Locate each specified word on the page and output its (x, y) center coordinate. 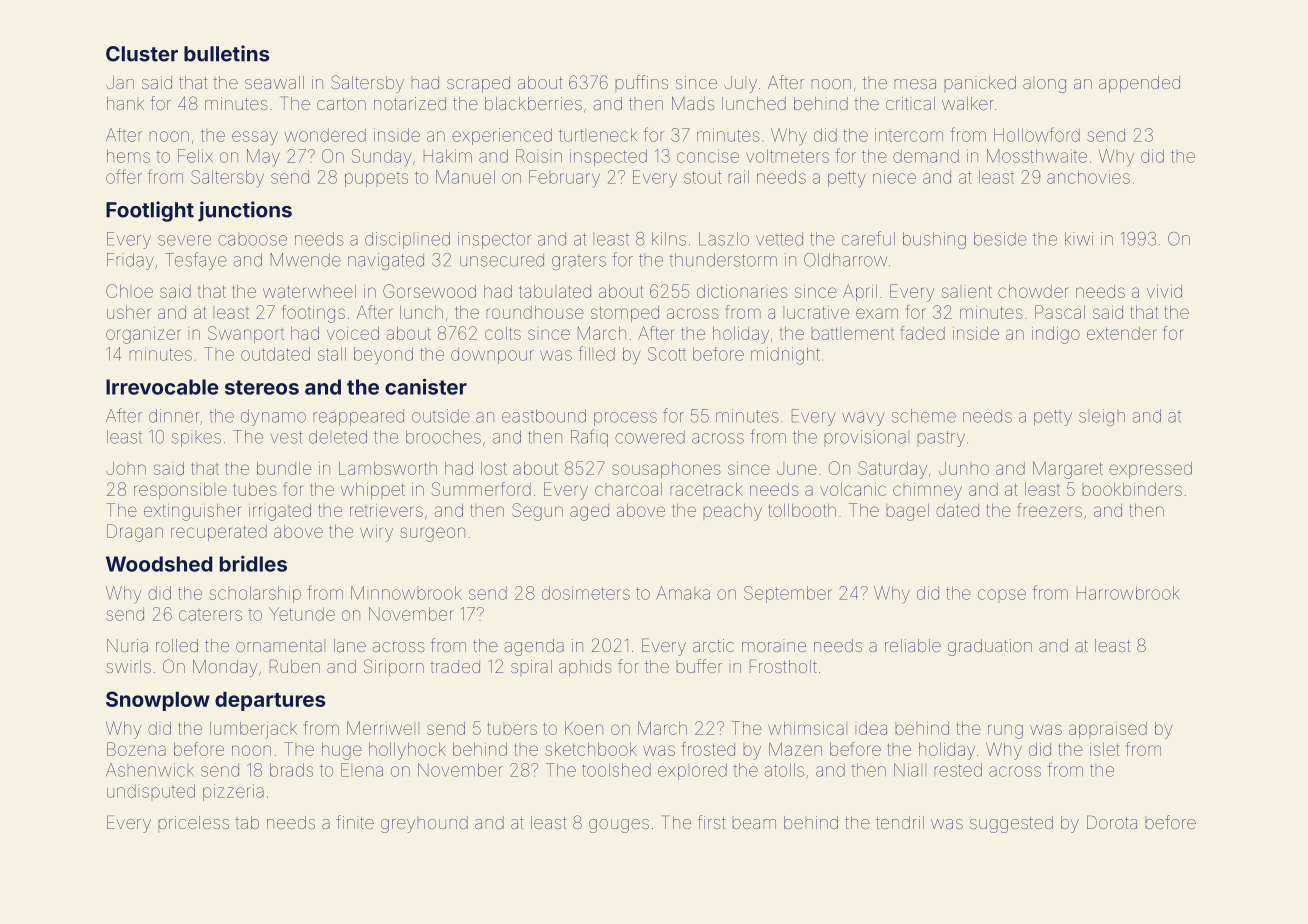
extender (1122, 333)
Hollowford (1037, 134)
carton (341, 104)
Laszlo (724, 239)
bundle (284, 468)
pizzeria (233, 792)
